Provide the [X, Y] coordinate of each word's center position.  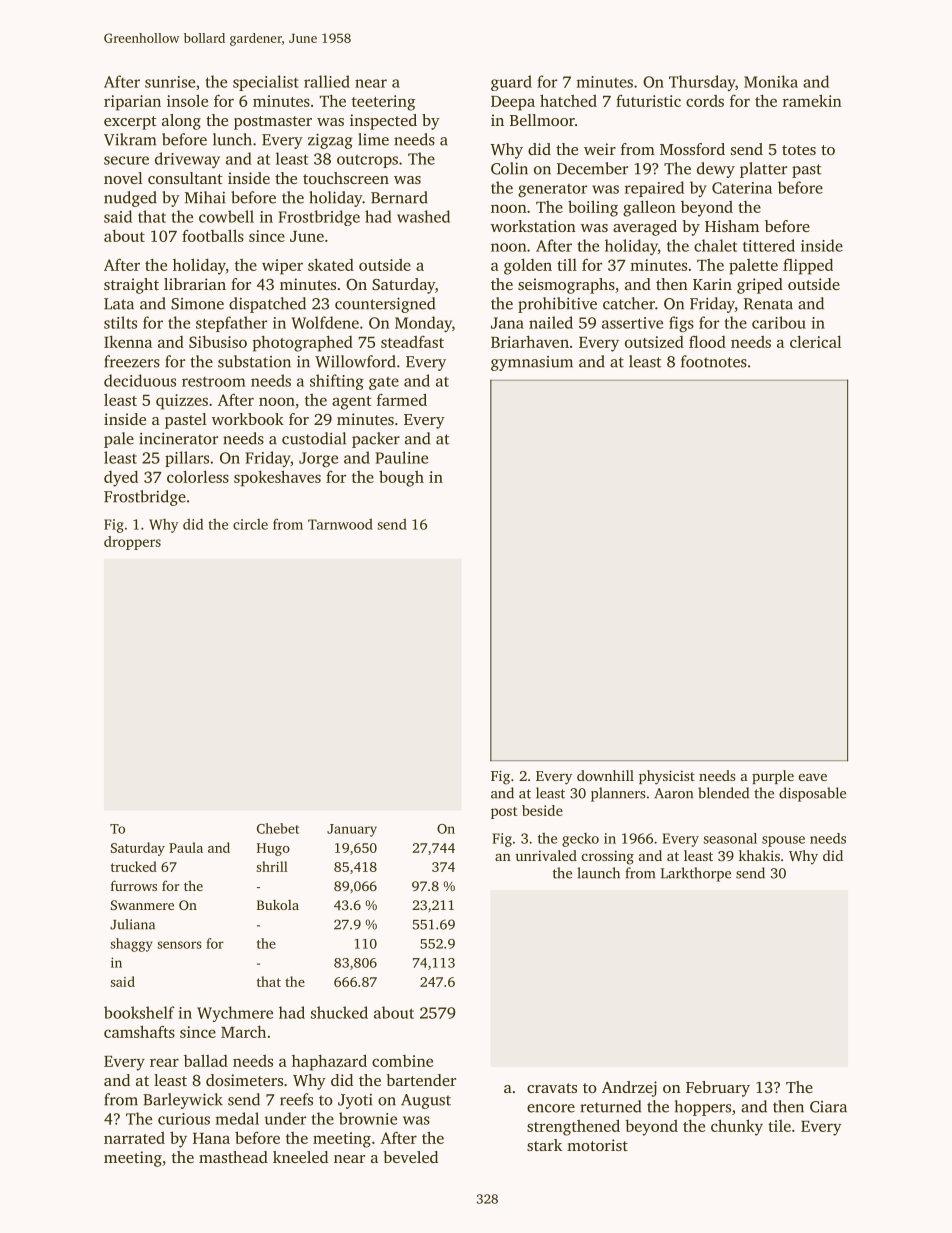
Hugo [273, 849]
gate [384, 383]
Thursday [702, 83]
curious [184, 1119]
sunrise [170, 82]
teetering [383, 103]
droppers [132, 543]
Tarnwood [340, 524]
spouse [783, 841]
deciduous [140, 380]
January [352, 830]
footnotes [714, 361]
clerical [816, 341]
